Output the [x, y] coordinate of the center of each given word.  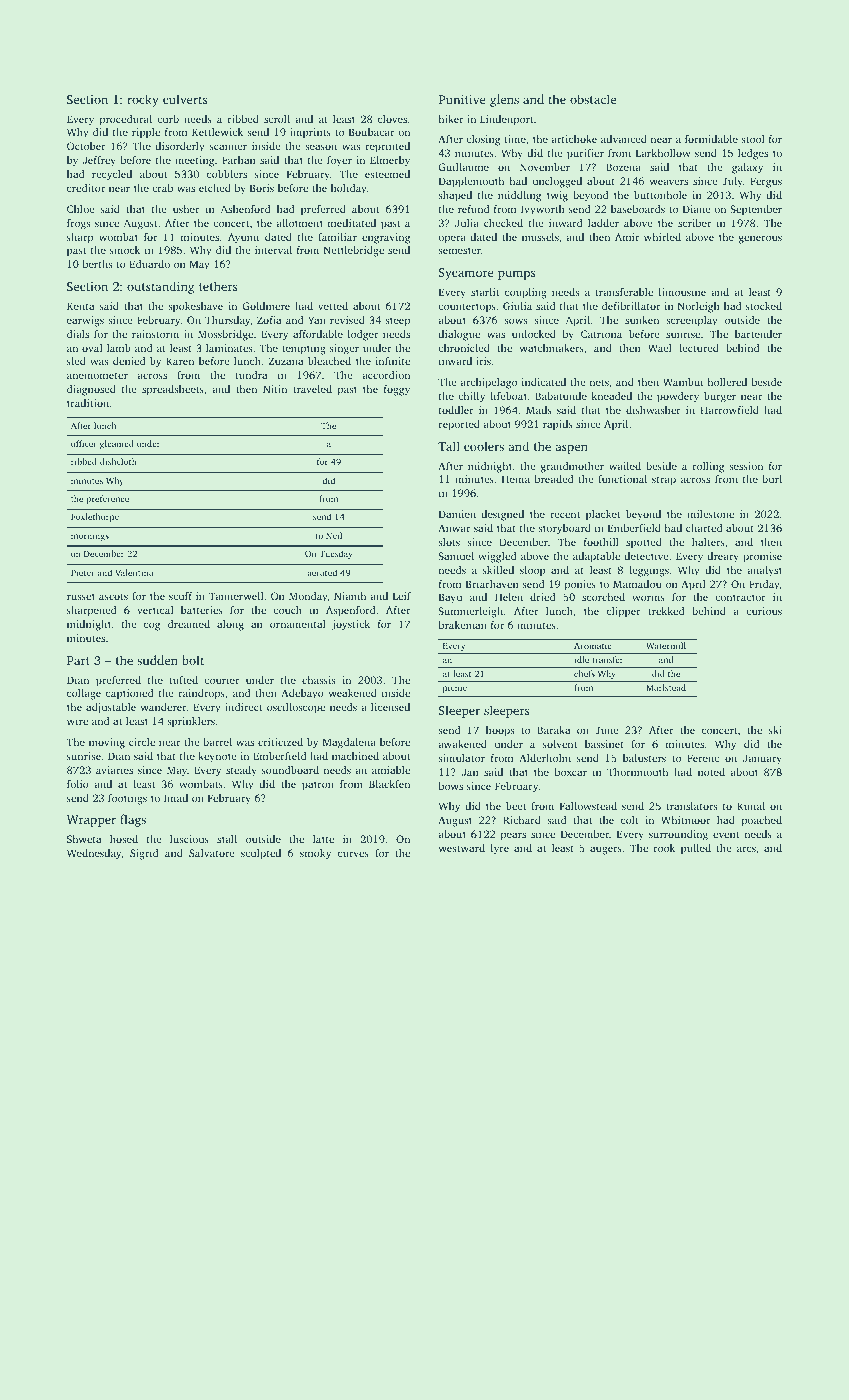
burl [772, 479]
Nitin [275, 389]
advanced [624, 139]
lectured [699, 348]
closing [483, 140]
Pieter [83, 572]
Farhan [239, 160]
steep [397, 322]
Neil [334, 535]
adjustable [111, 708]
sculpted [261, 854]
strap [664, 481]
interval [273, 250]
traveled [312, 389]
